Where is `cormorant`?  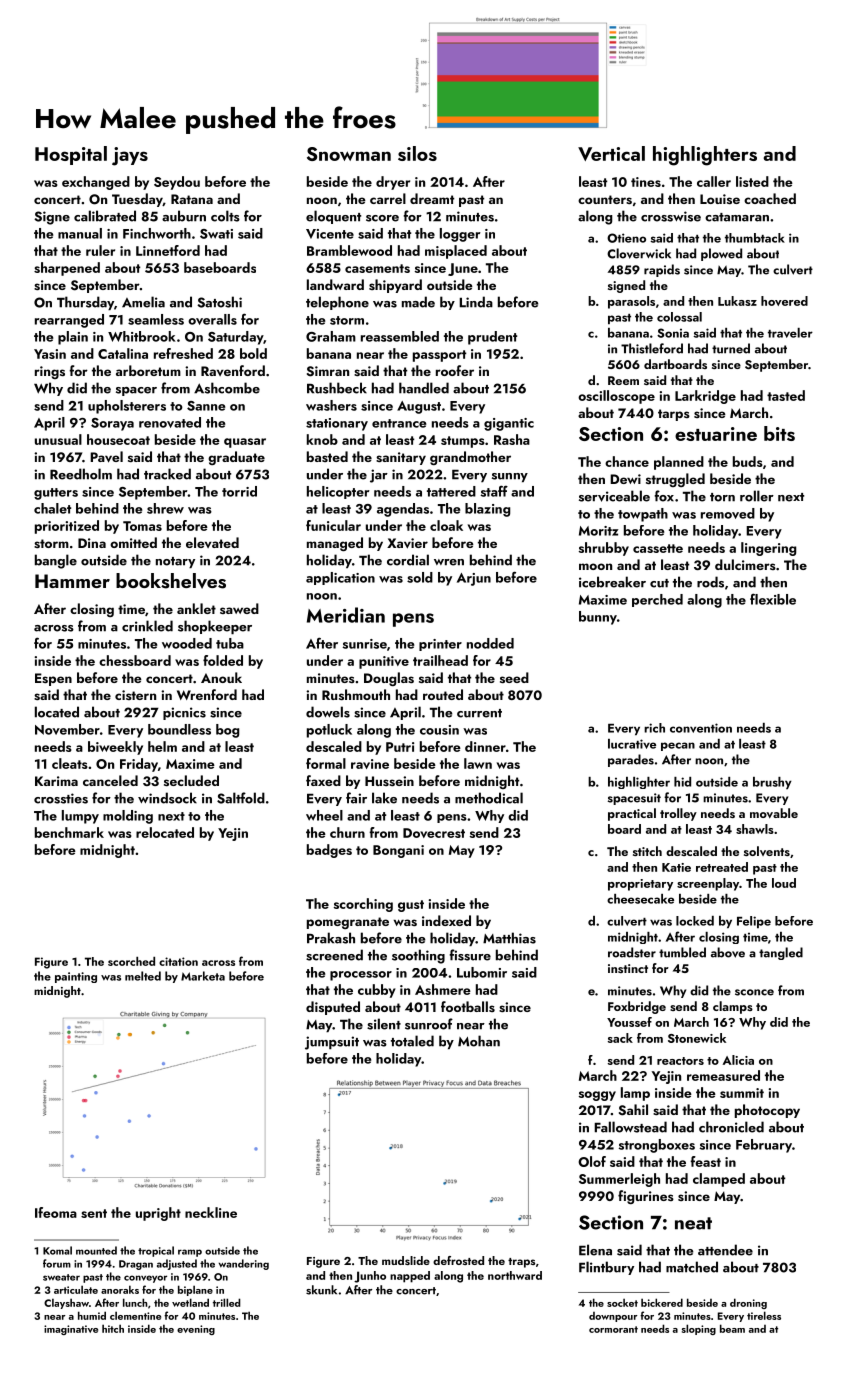
cormorant is located at coordinates (613, 1329).
